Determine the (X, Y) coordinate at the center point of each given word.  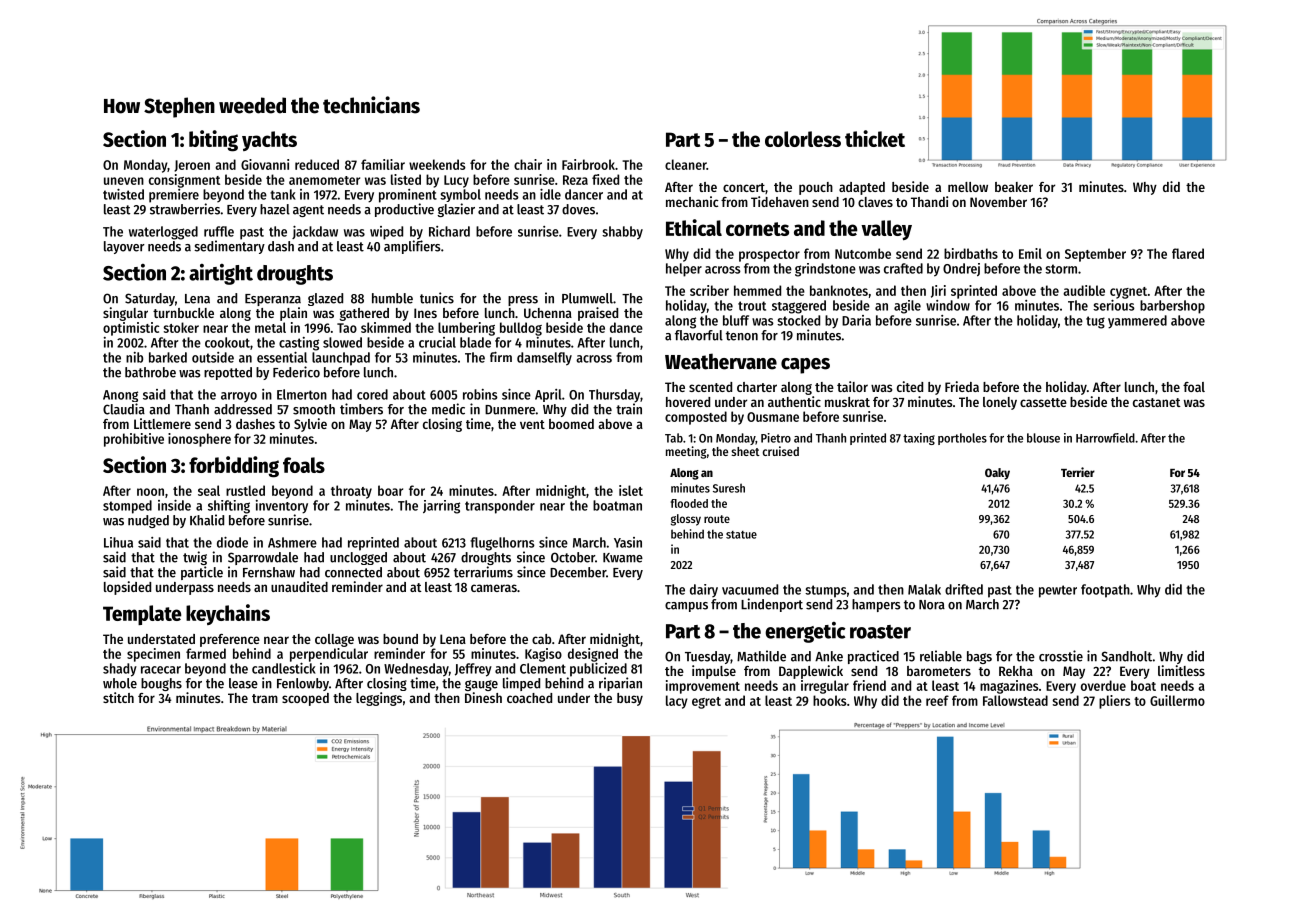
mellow (968, 187)
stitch (118, 697)
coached (529, 698)
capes (805, 366)
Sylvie (310, 425)
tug (1095, 322)
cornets (757, 229)
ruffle (219, 231)
